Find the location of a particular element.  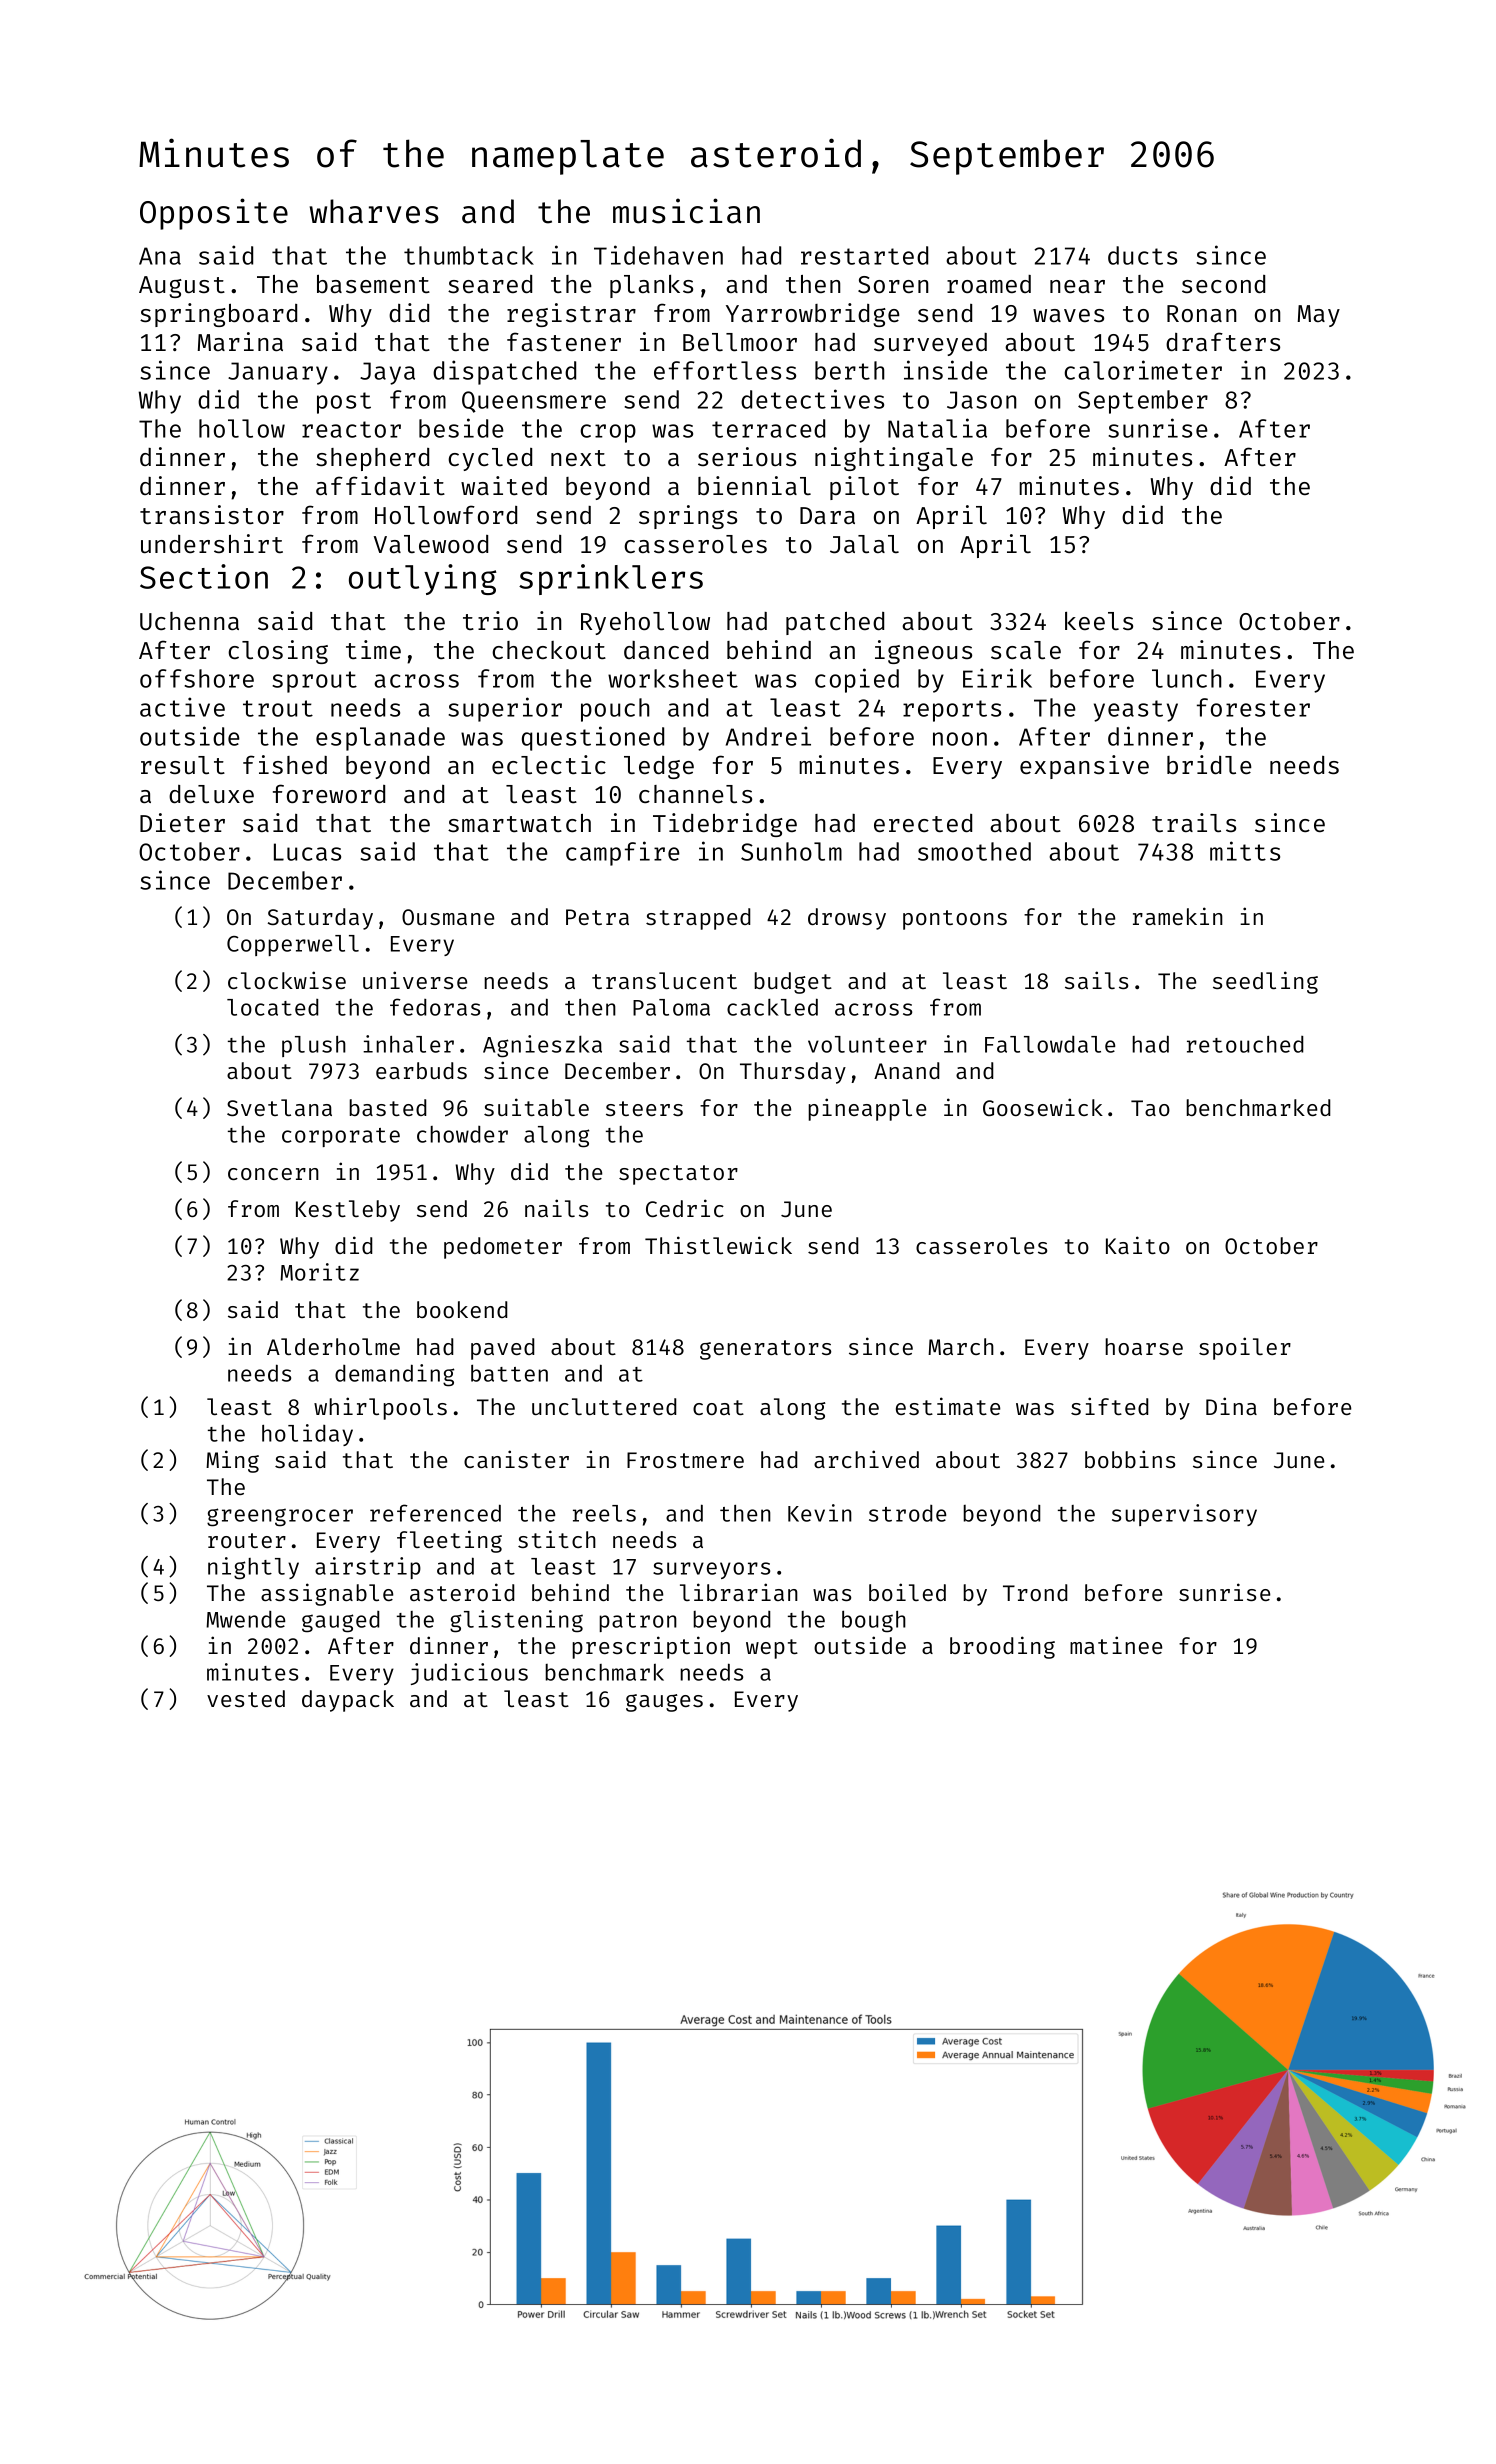

lunch is located at coordinates (1186, 678).
